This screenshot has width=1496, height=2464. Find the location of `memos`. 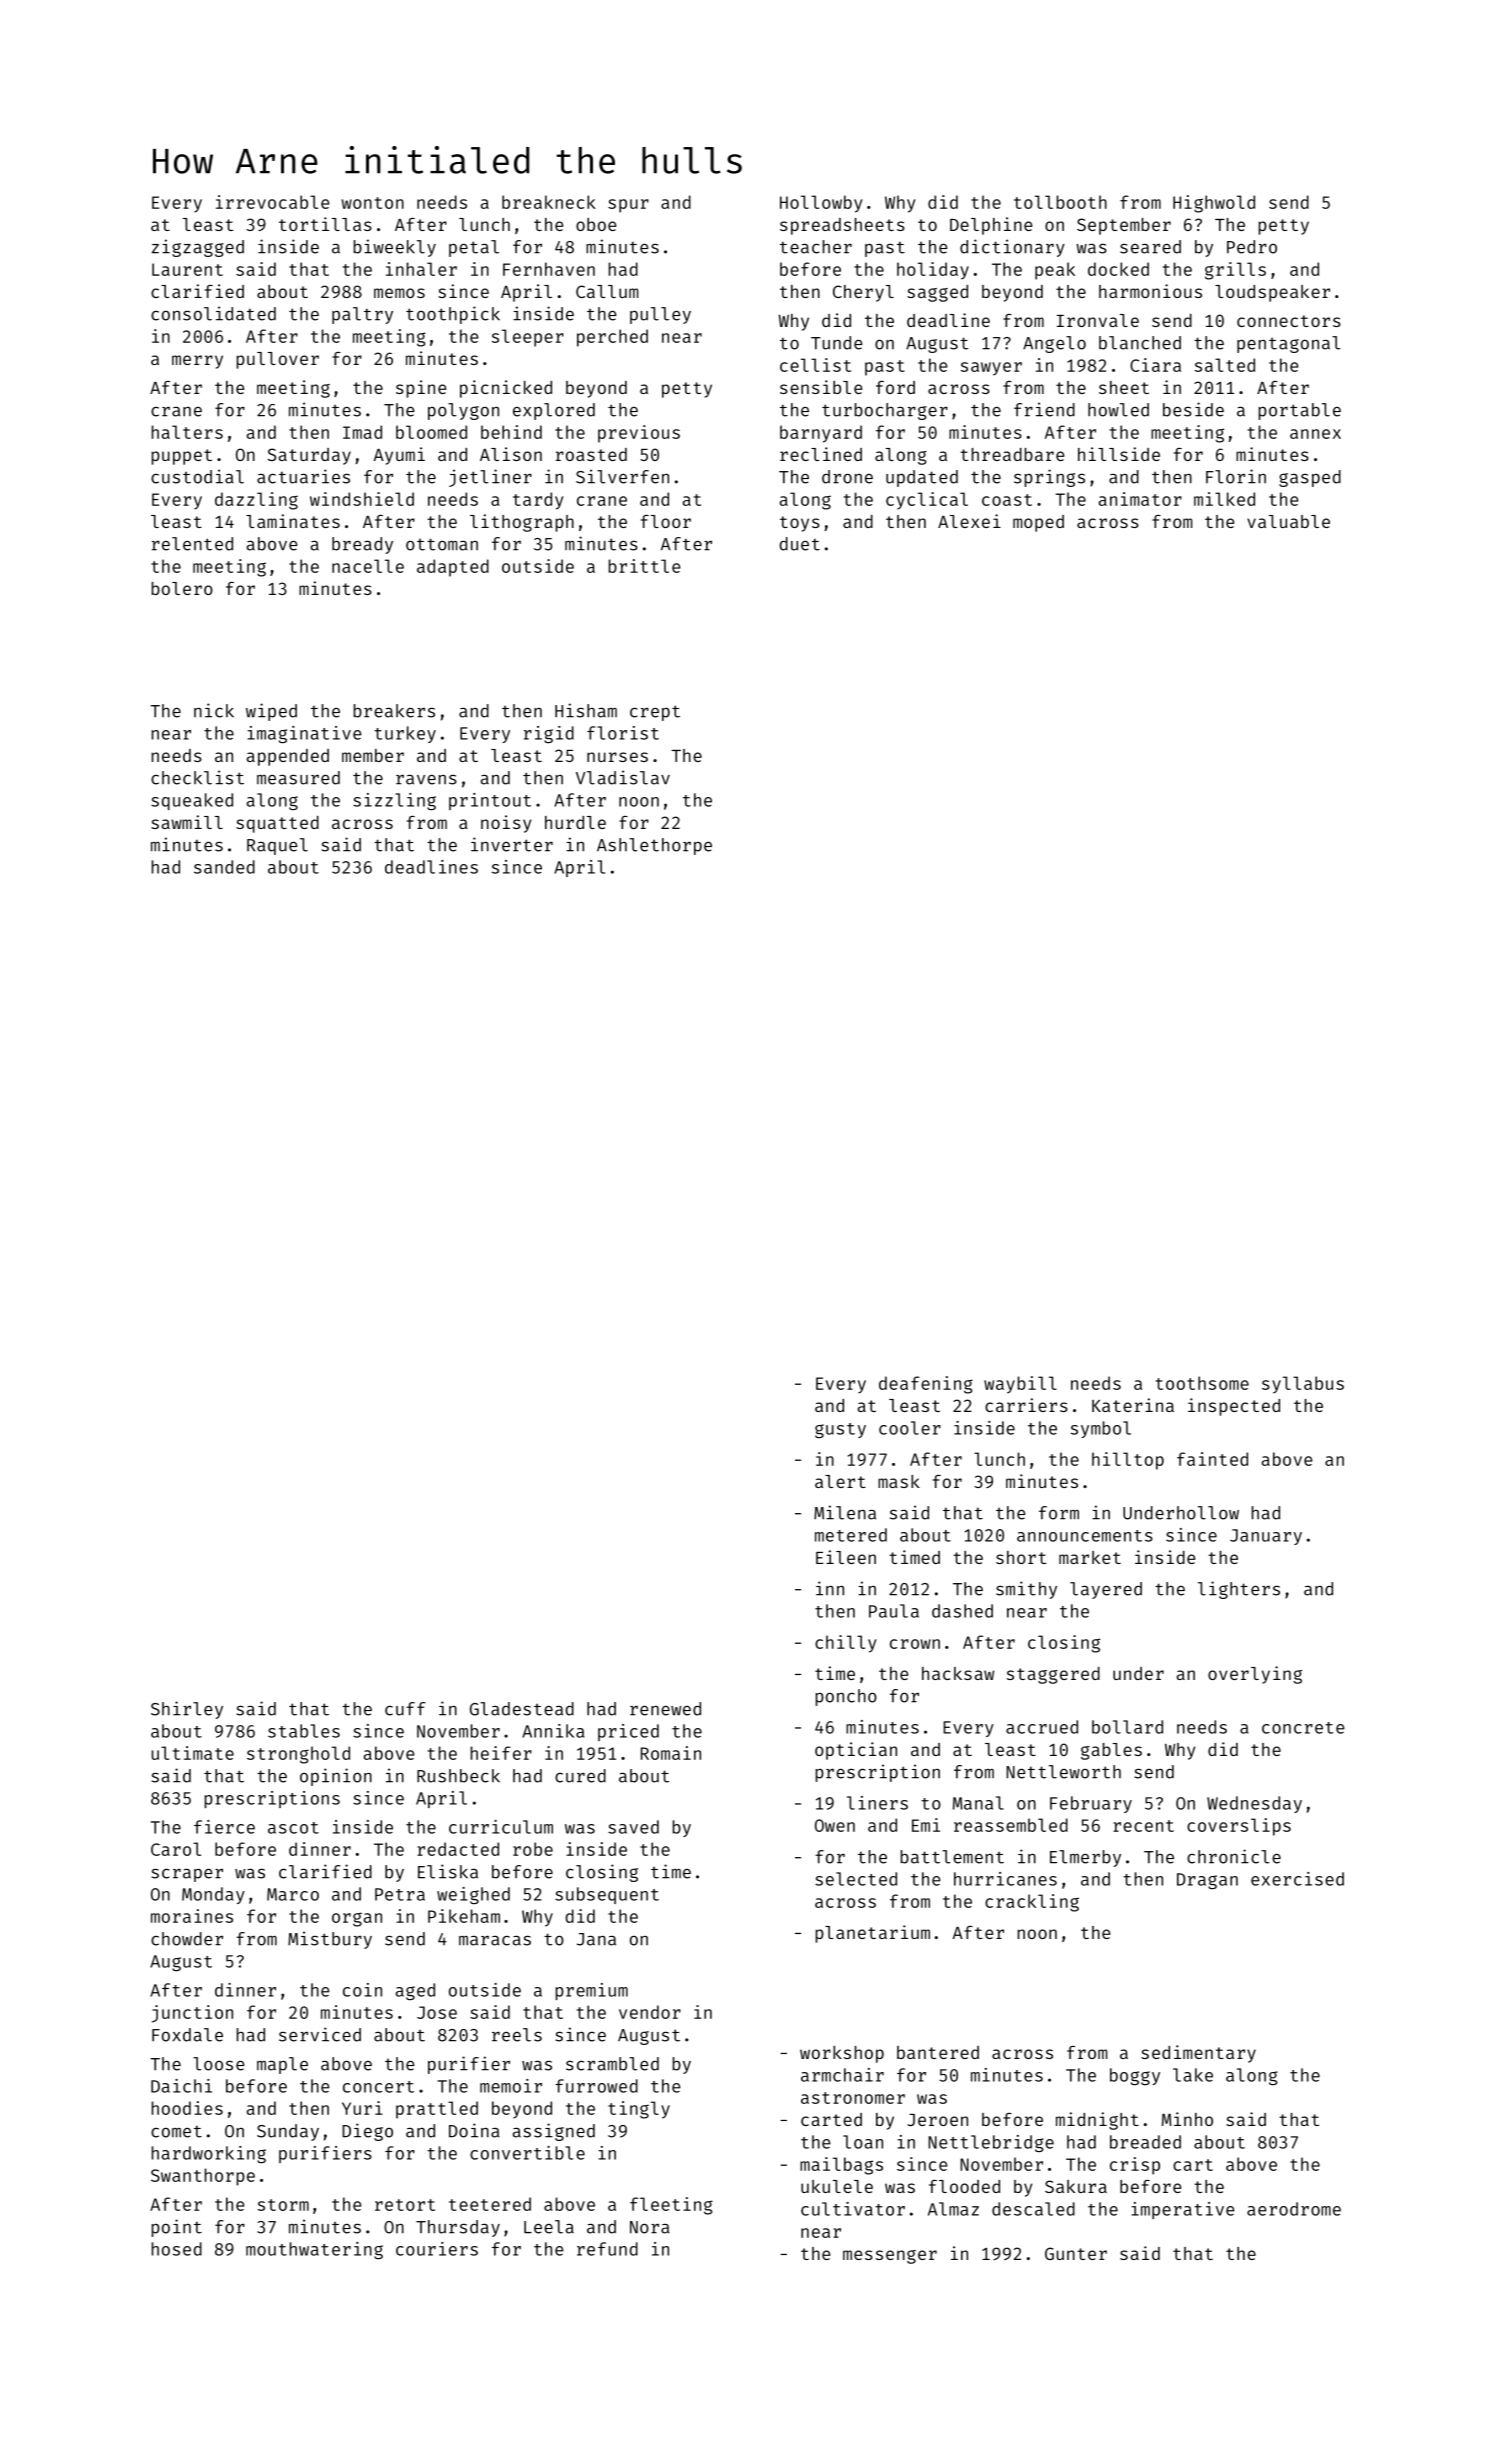

memos is located at coordinates (399, 293).
